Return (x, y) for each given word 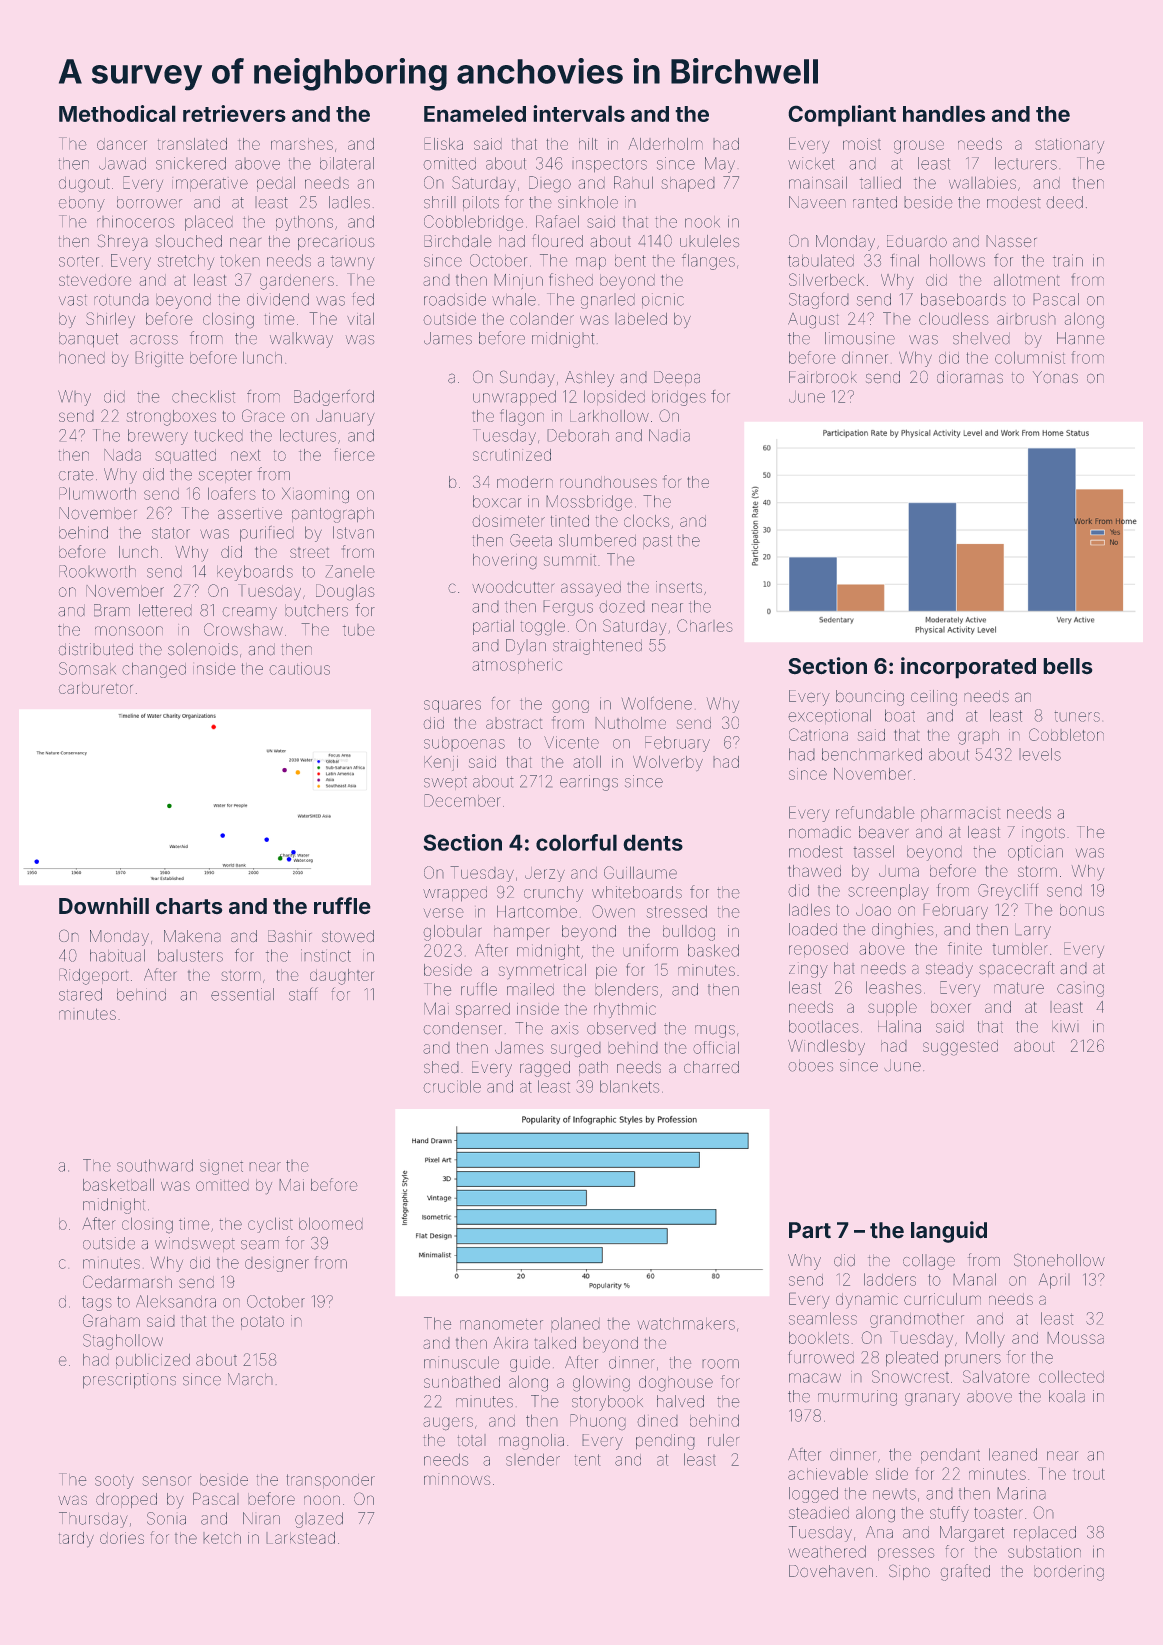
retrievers (234, 113)
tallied (880, 182)
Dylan (526, 647)
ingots (1043, 834)
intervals (579, 113)
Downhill (104, 905)
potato (262, 1323)
